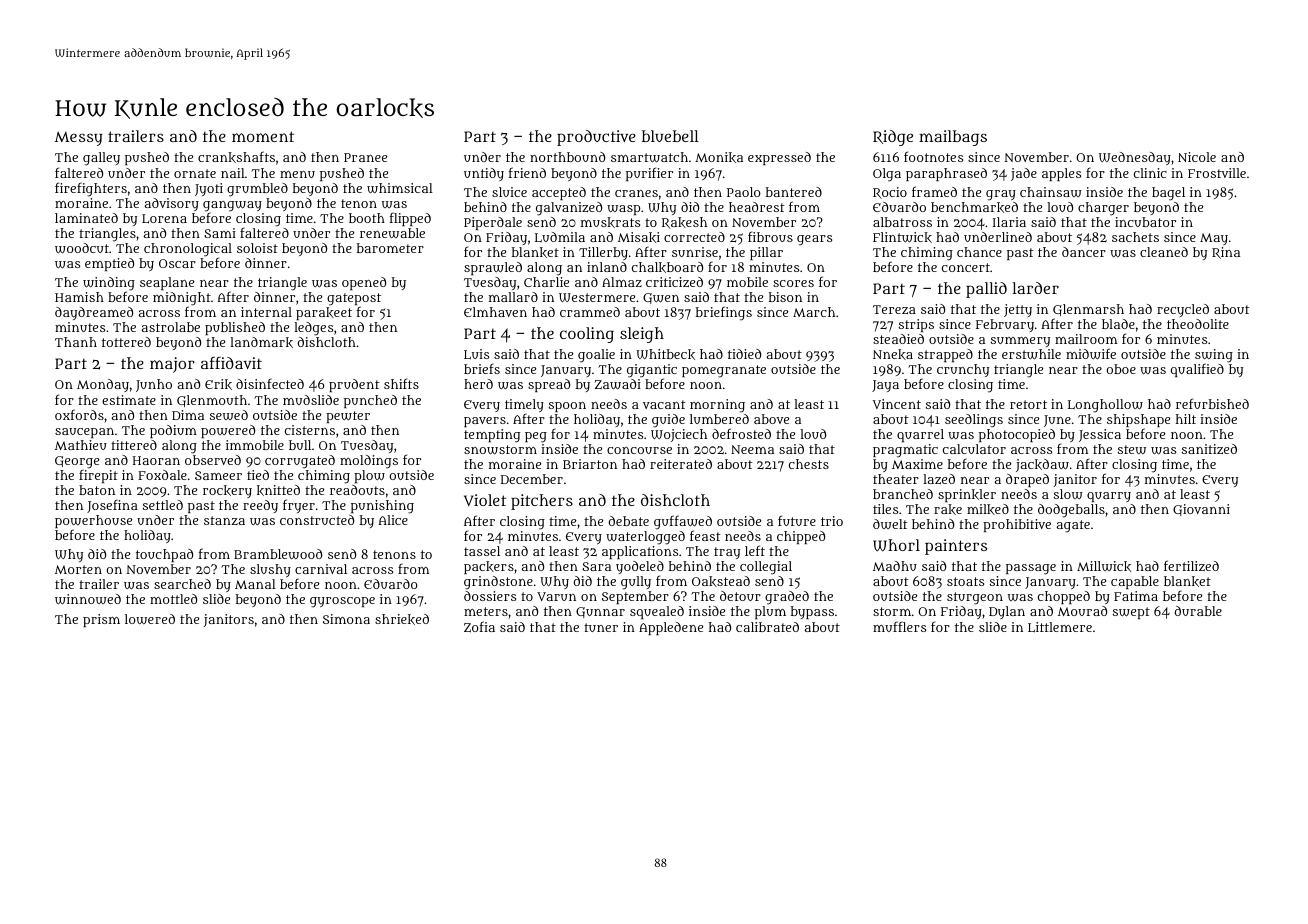  I want to click on gatepost, so click(354, 300).
